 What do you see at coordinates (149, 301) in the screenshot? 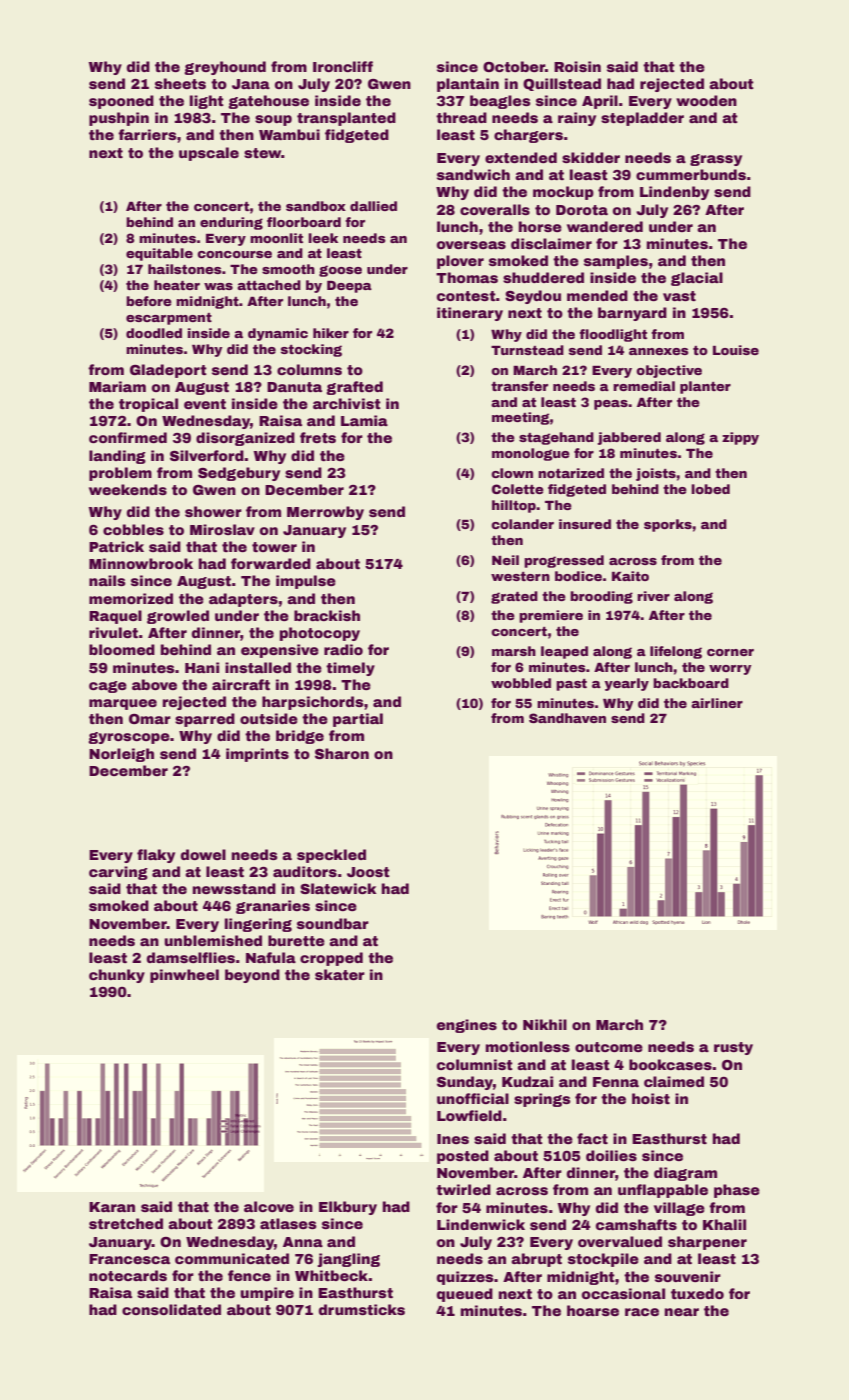
I see `before` at bounding box center [149, 301].
